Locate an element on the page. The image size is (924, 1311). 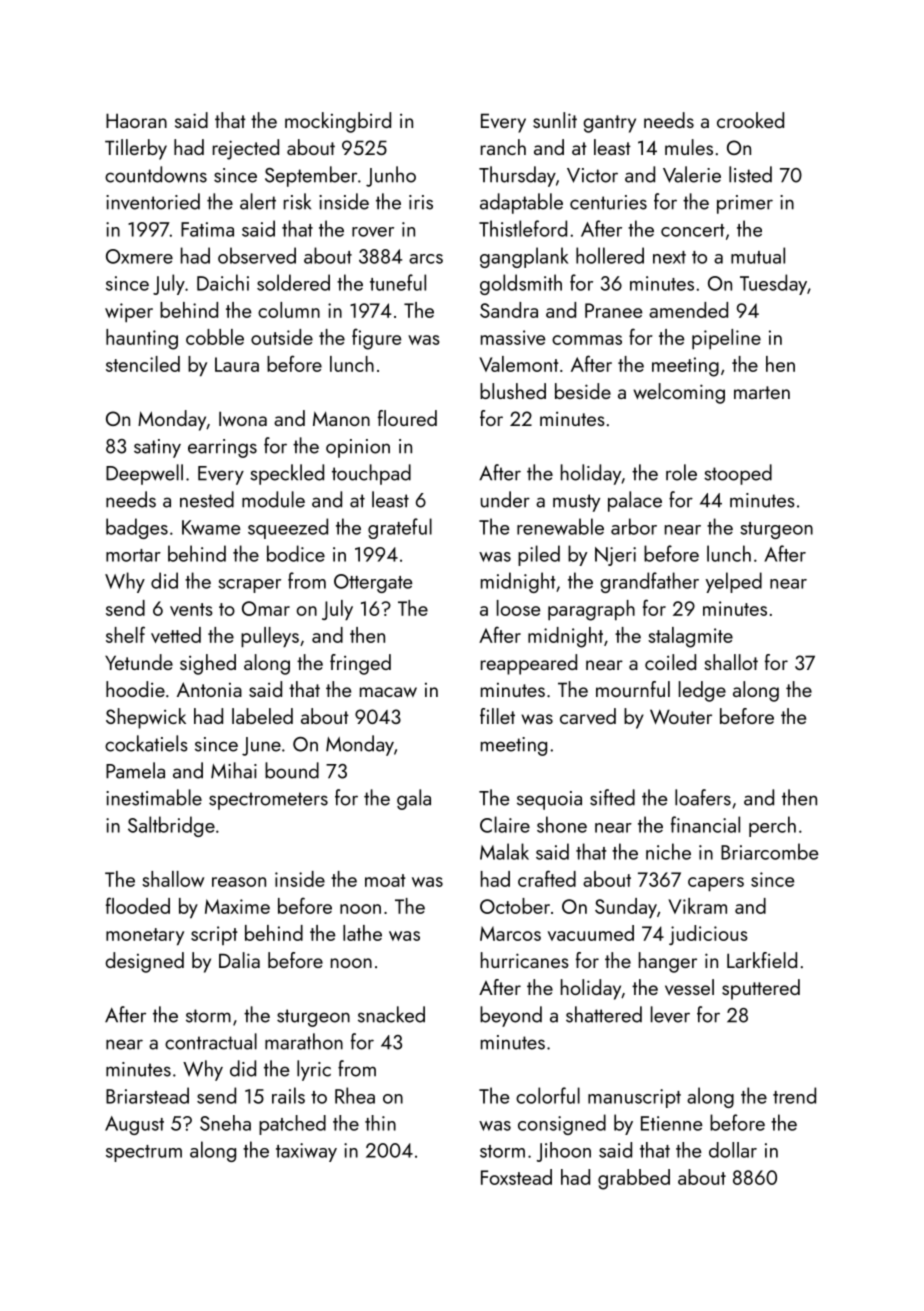
Malak is located at coordinates (504, 851).
